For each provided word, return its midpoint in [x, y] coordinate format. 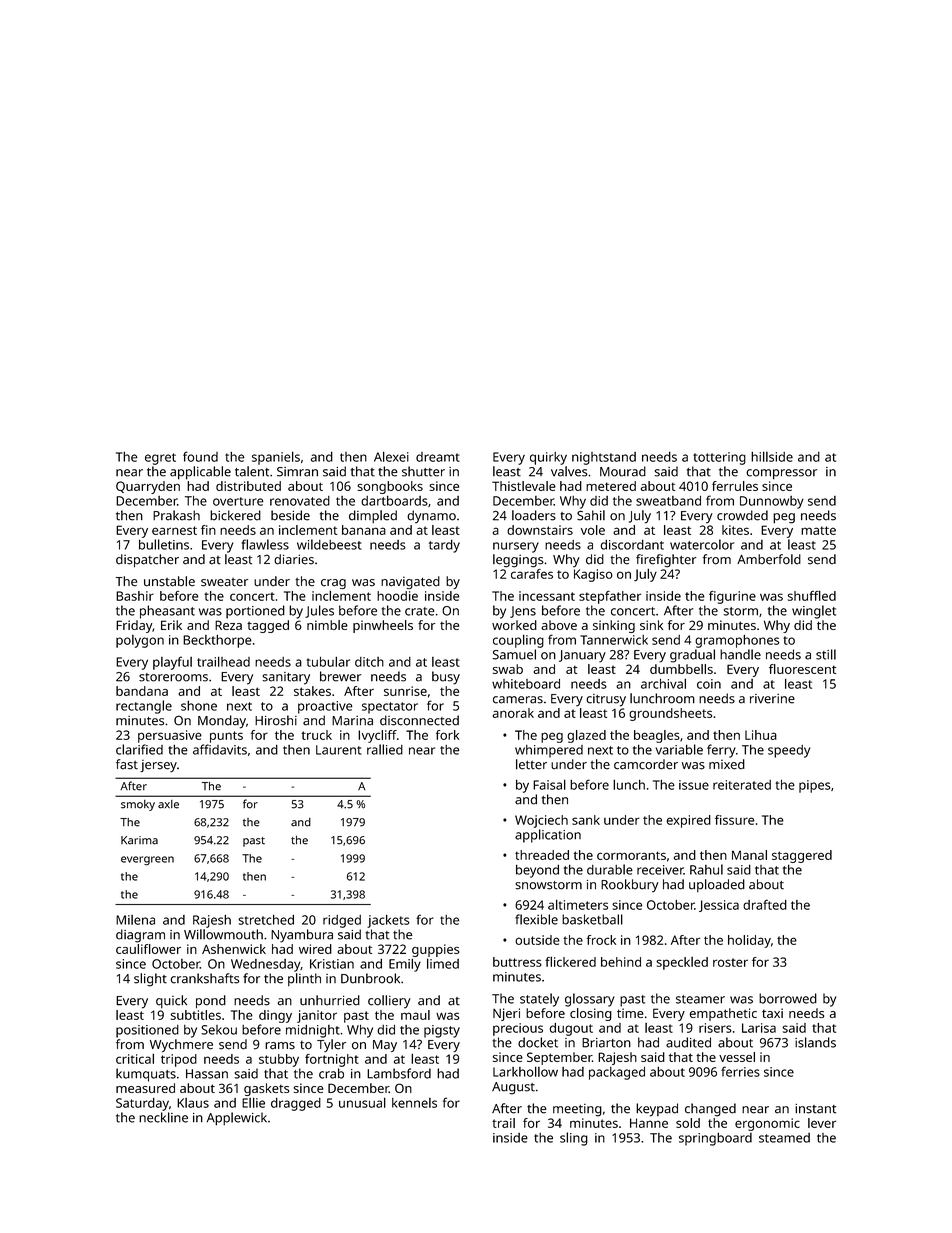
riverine [772, 699]
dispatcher [147, 560]
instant [815, 1109]
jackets [388, 921]
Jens [523, 612]
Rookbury [630, 886]
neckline [163, 1117]
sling [574, 1139]
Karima [139, 840]
